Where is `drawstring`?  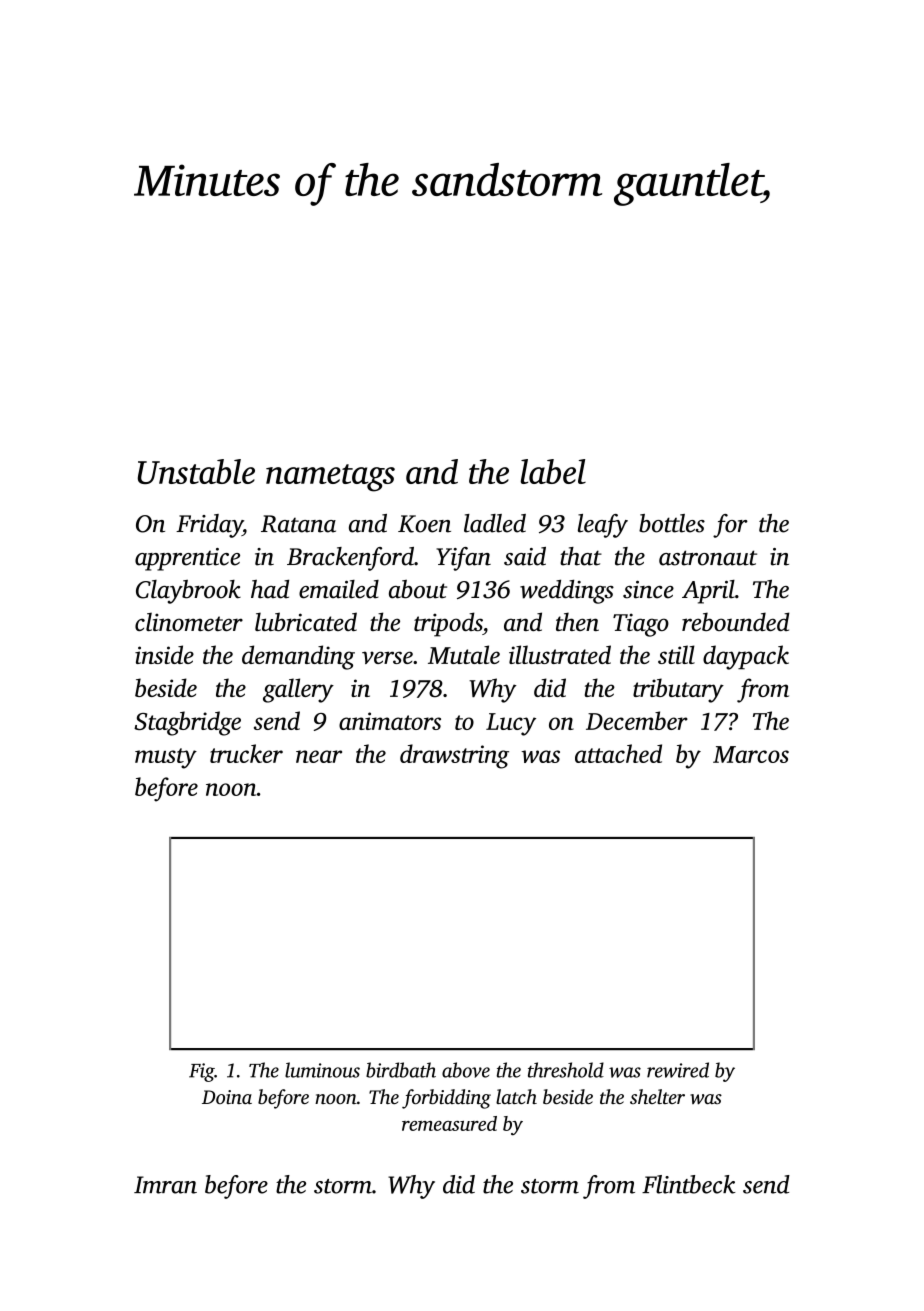
drawstring is located at coordinates (454, 756).
